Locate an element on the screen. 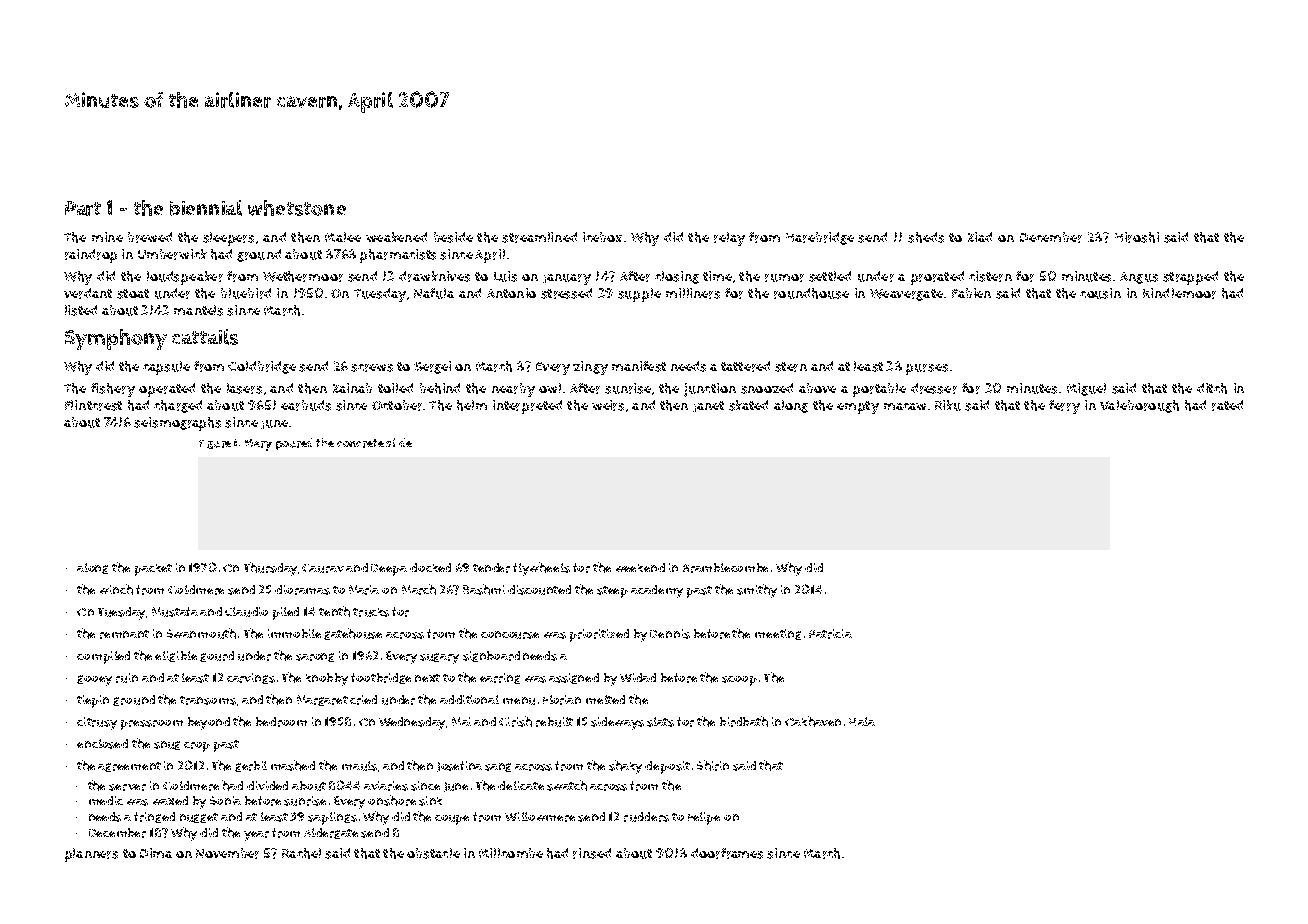  swatch is located at coordinates (567, 785).
